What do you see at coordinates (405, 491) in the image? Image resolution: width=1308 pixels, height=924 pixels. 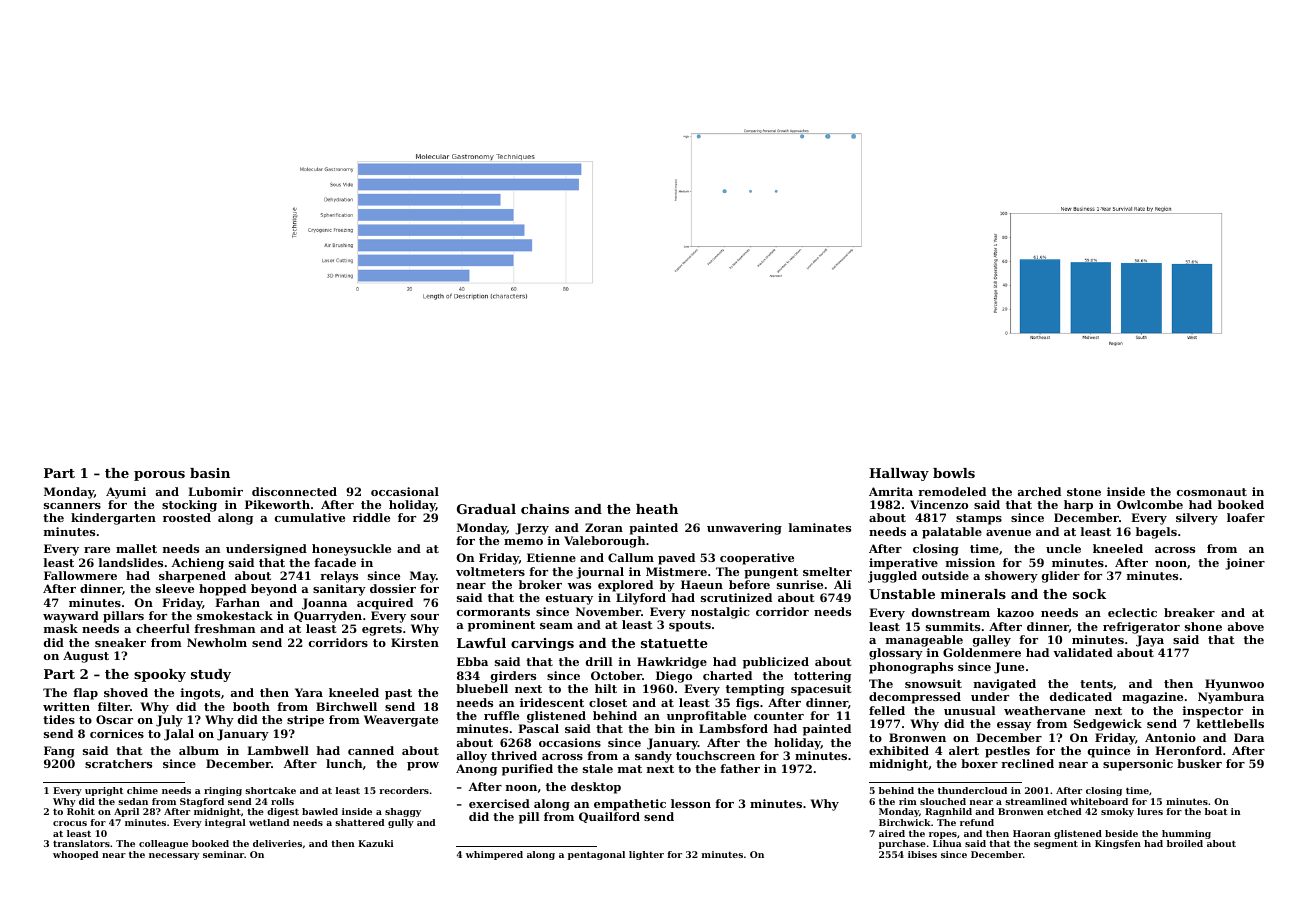 I see `occasional` at bounding box center [405, 491].
